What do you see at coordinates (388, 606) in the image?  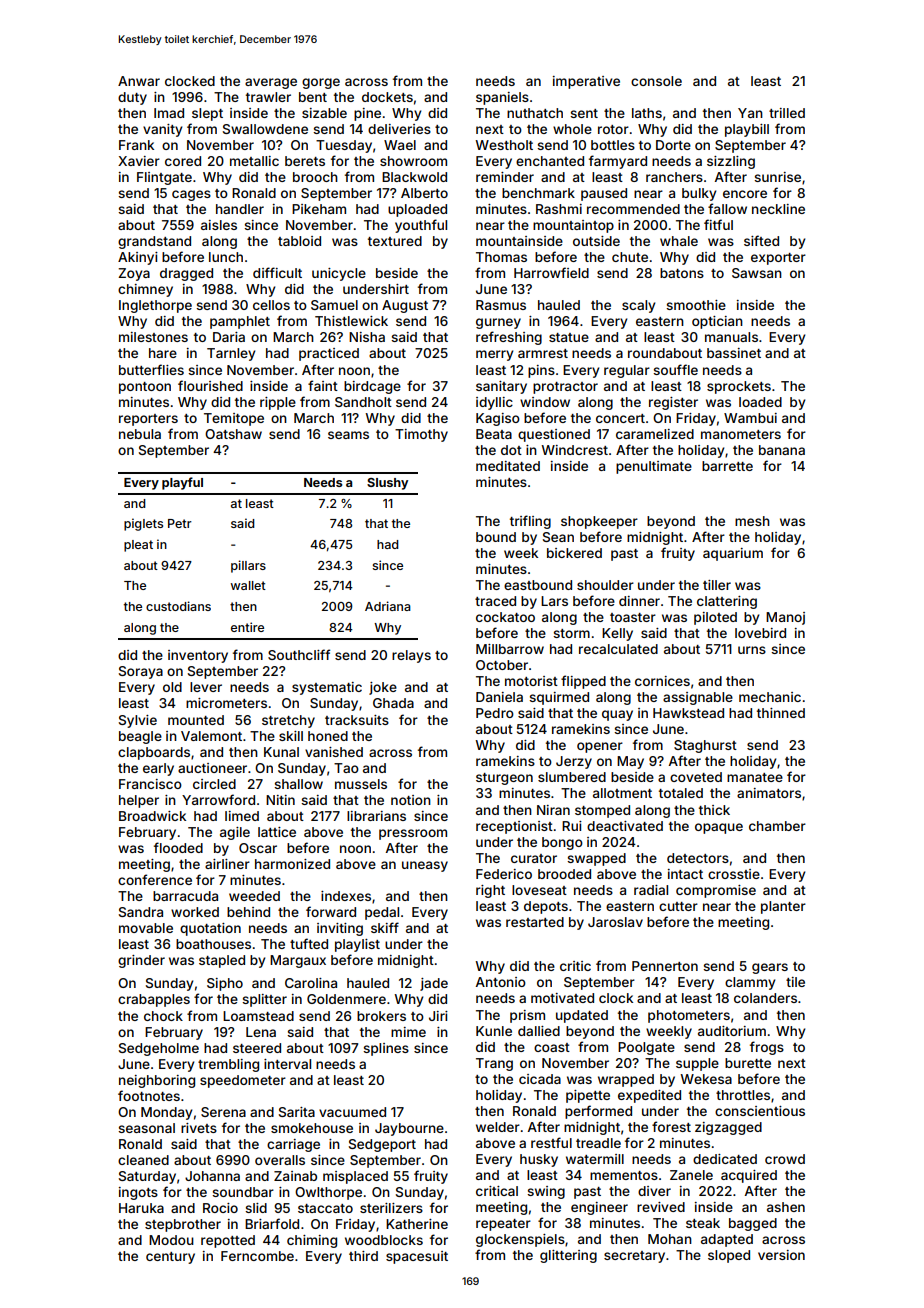 I see `Adriana` at bounding box center [388, 606].
